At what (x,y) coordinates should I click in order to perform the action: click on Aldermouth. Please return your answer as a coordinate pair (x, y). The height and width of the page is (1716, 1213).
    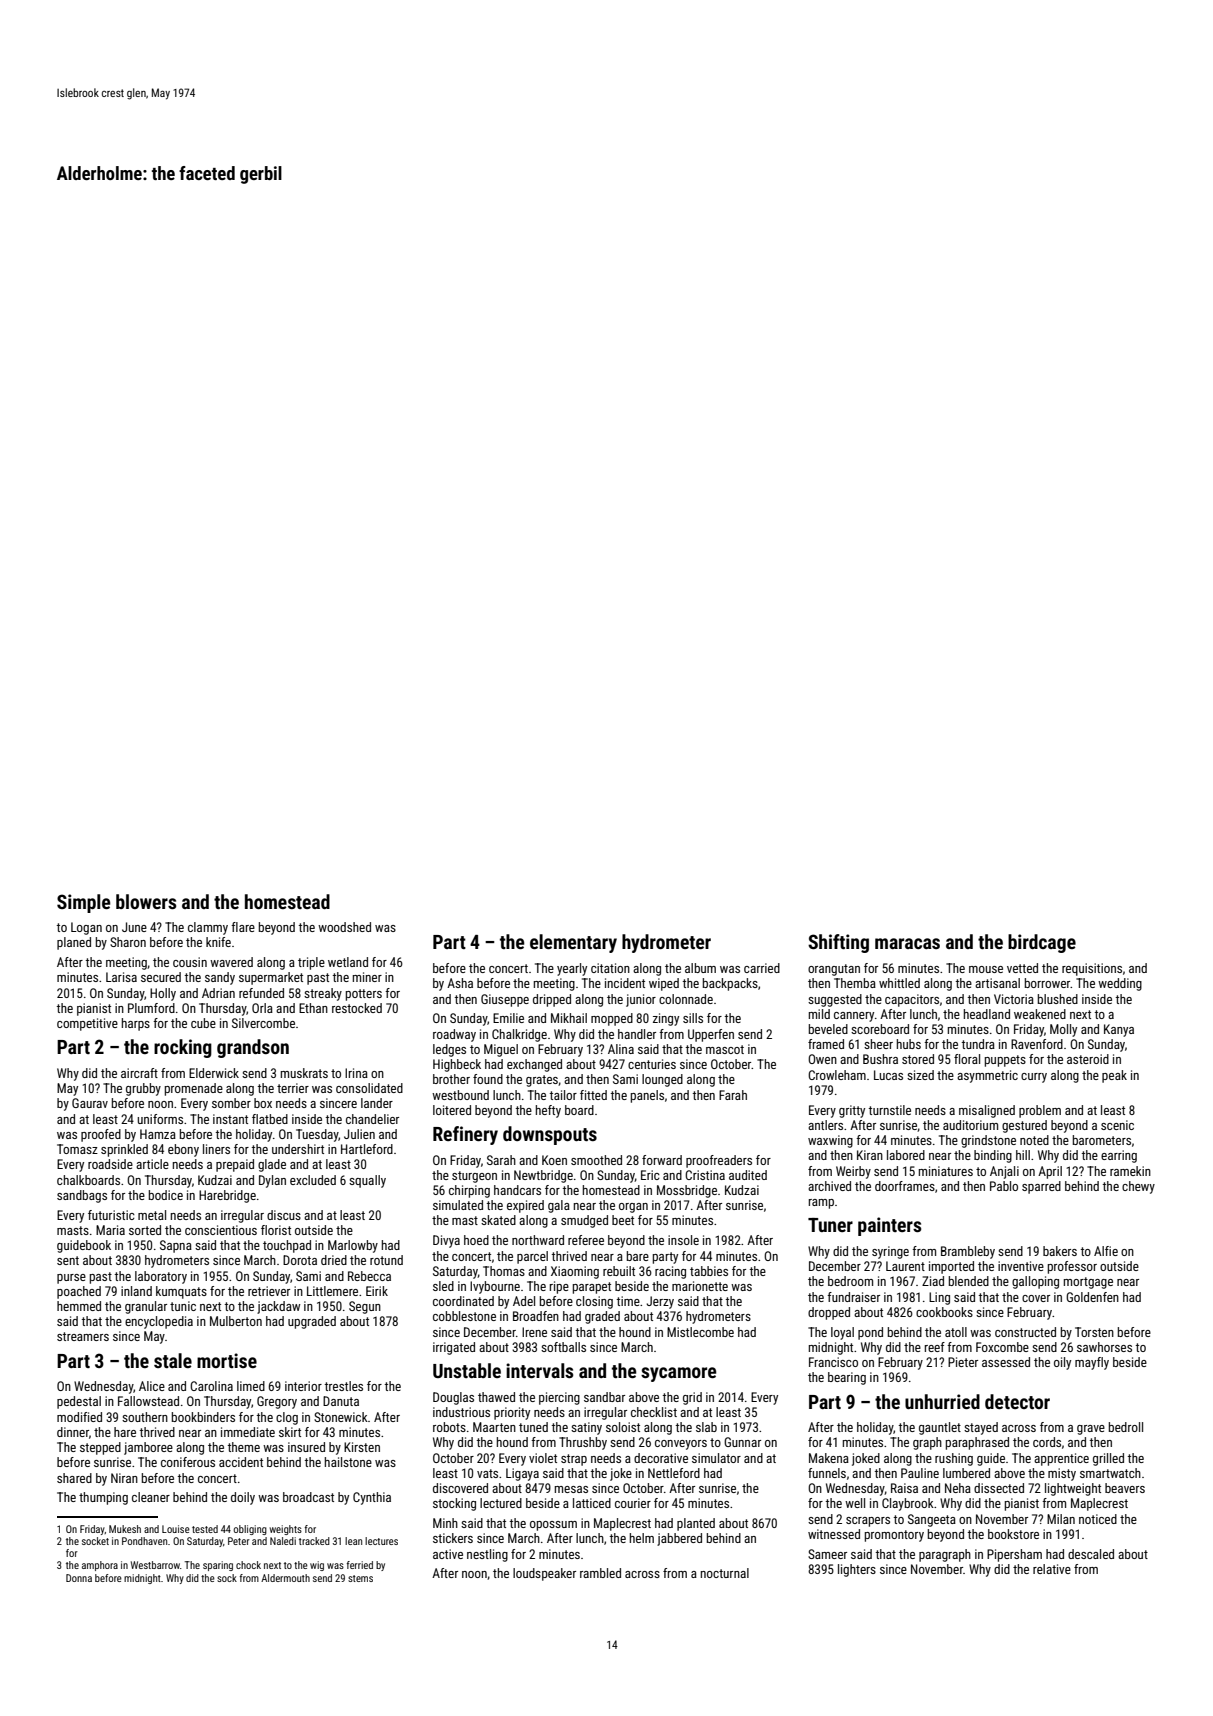
    Looking at the image, I should click on (285, 1578).
